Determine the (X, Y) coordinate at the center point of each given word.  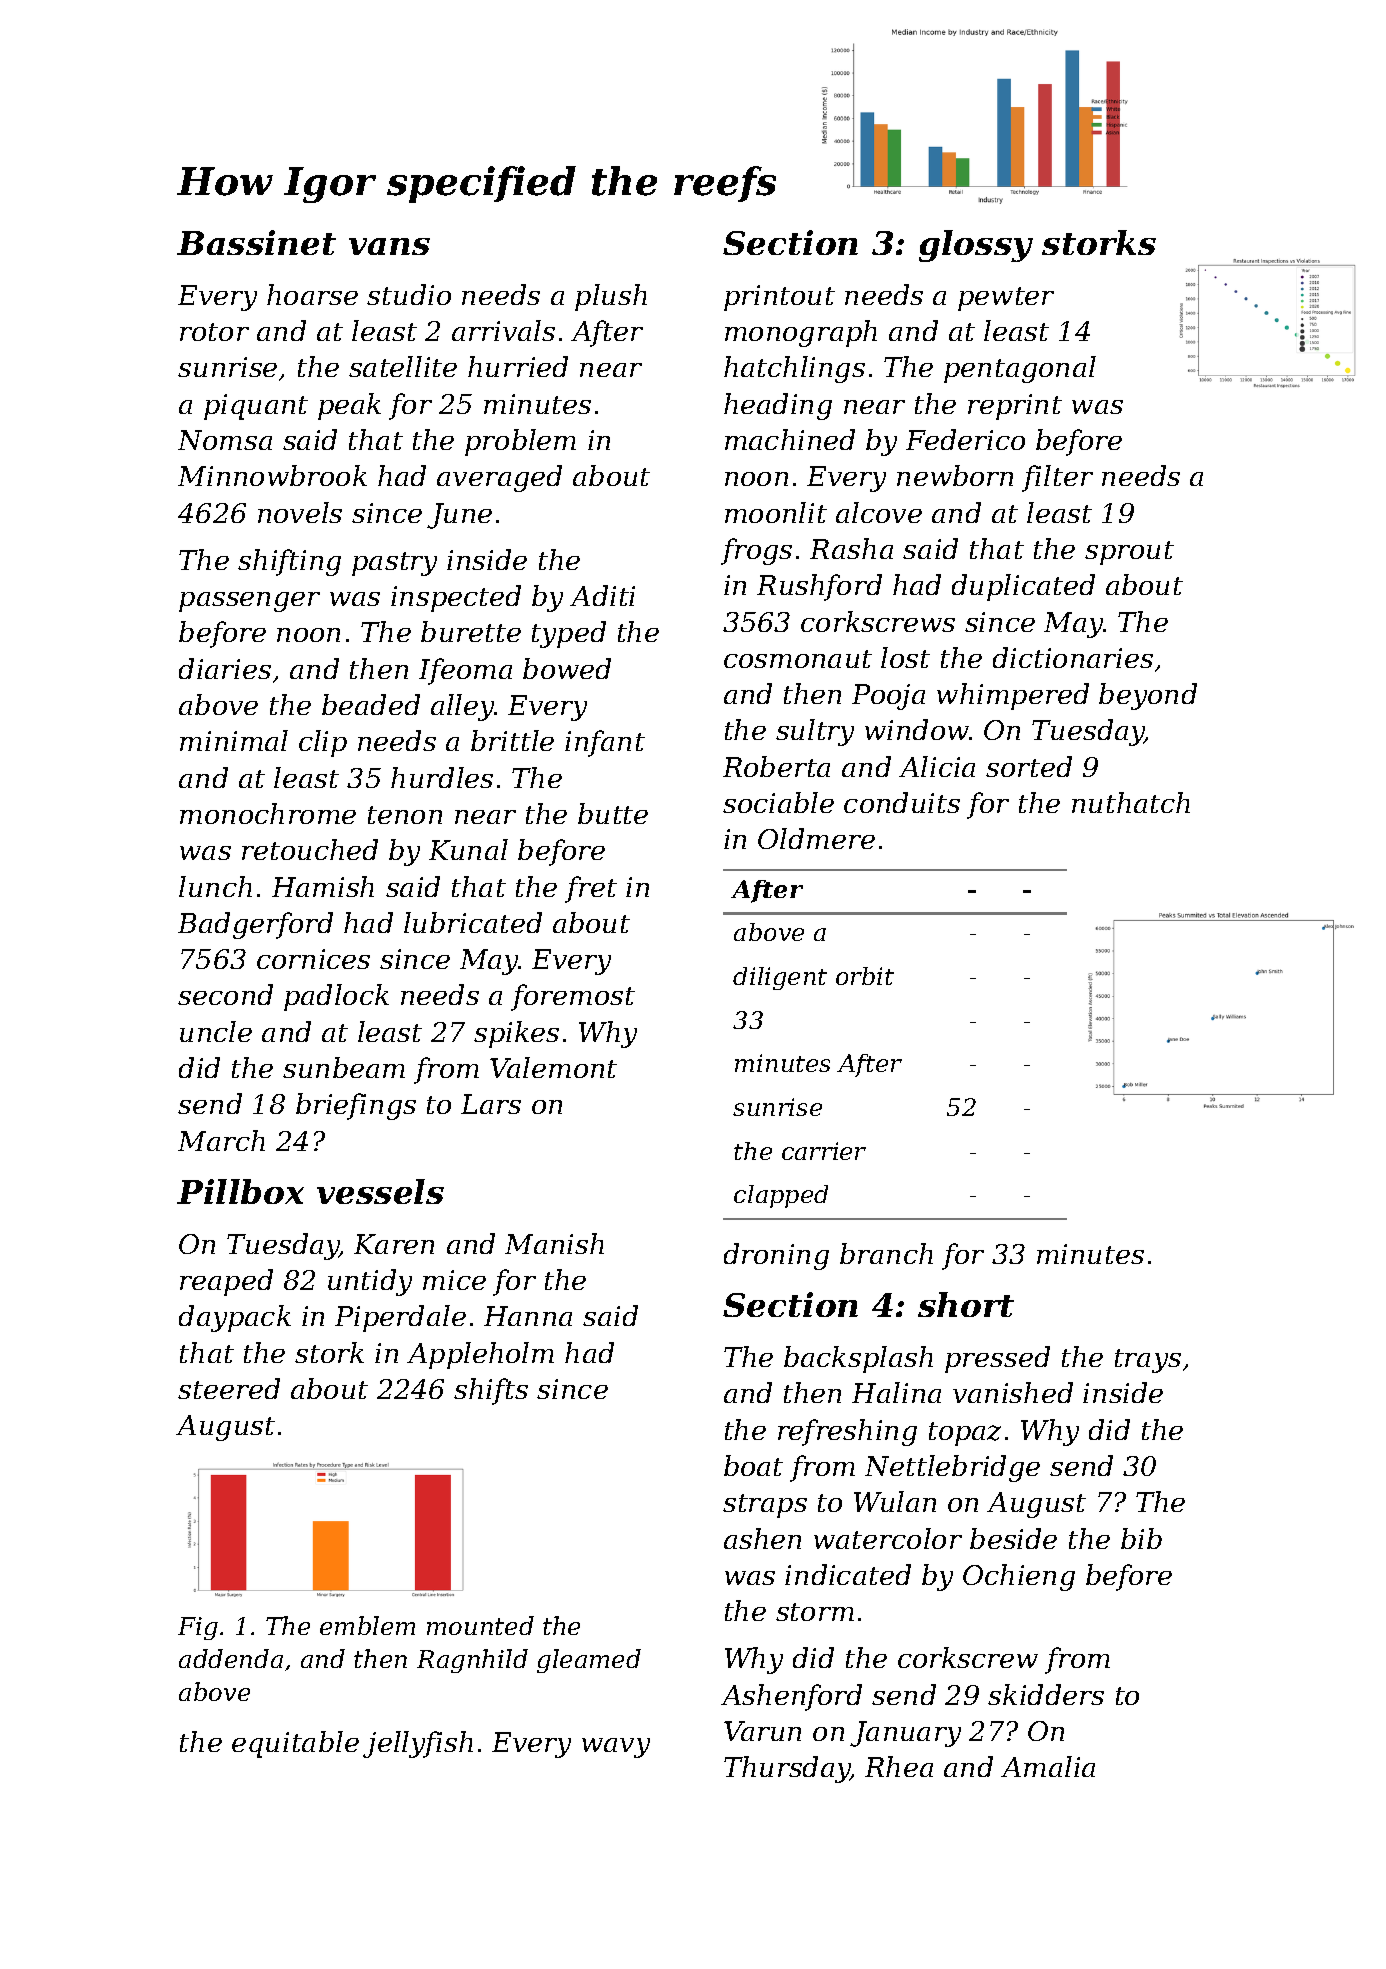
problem (520, 442)
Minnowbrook (272, 475)
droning (776, 1256)
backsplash (858, 1359)
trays (1148, 1361)
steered (229, 1388)
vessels (380, 1191)
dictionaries (1073, 657)
